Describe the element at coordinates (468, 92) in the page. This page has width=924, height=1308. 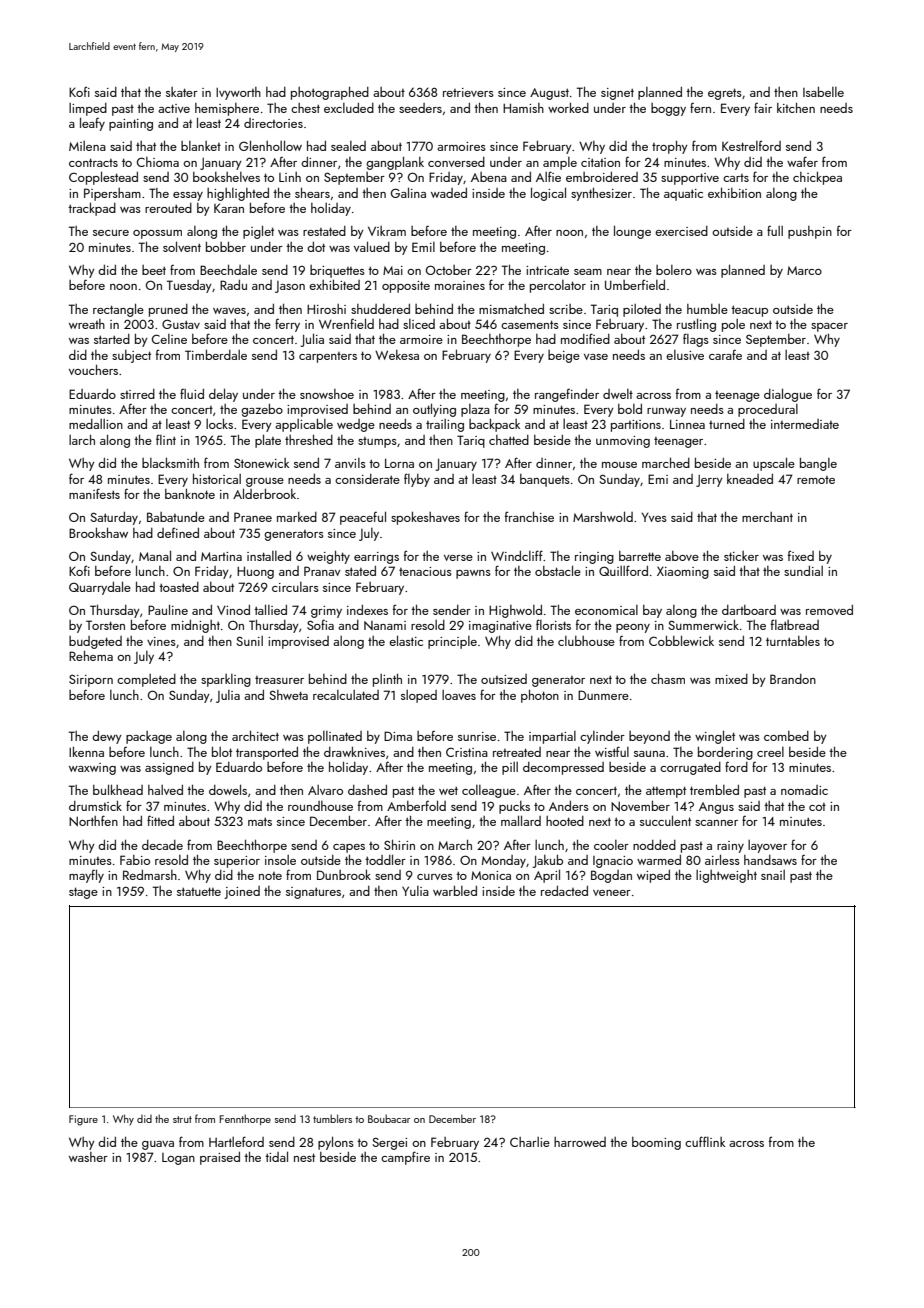
I see `retrievers` at that location.
